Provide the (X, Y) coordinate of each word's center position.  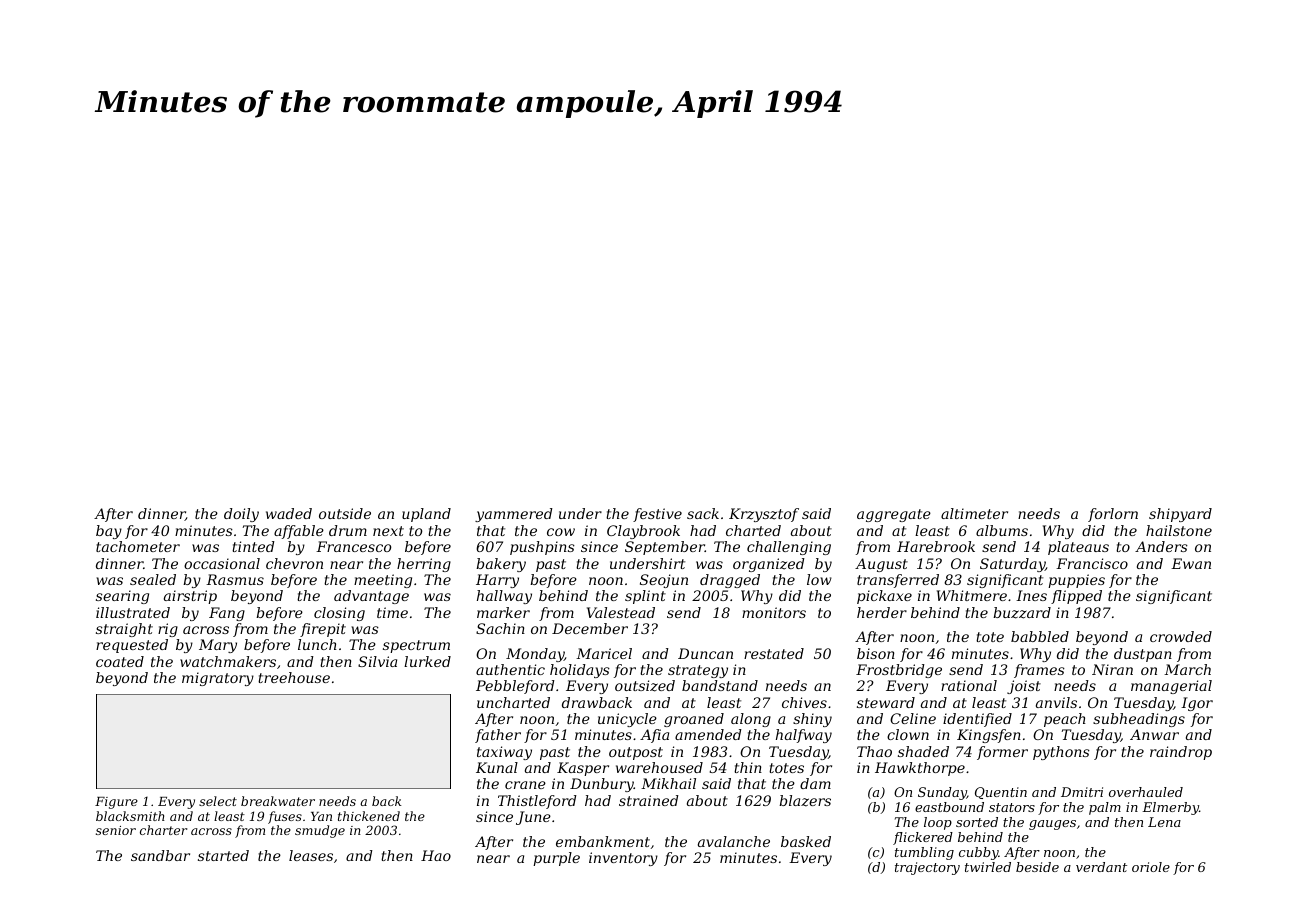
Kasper (583, 769)
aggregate (894, 515)
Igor (1197, 704)
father (498, 736)
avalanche (734, 841)
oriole (1151, 867)
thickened (369, 816)
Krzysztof (764, 515)
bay (109, 532)
